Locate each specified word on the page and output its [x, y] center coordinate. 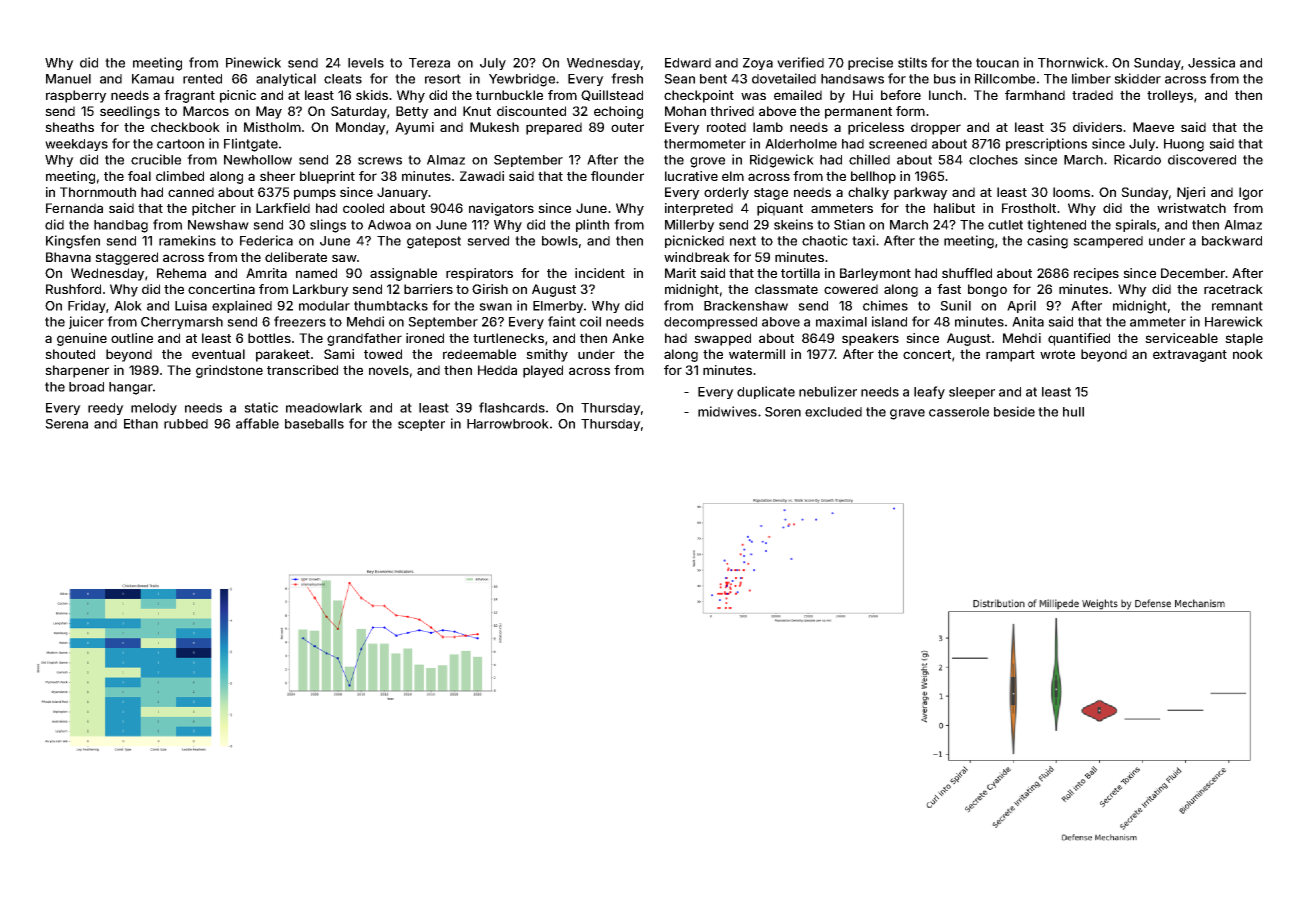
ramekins [187, 240]
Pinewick [253, 62]
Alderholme [801, 144]
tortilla [800, 273]
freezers [300, 321]
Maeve [1153, 127]
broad [86, 387]
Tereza [429, 63]
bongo [987, 290]
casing [1047, 242]
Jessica [1211, 62]
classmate [786, 289]
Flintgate [251, 145]
